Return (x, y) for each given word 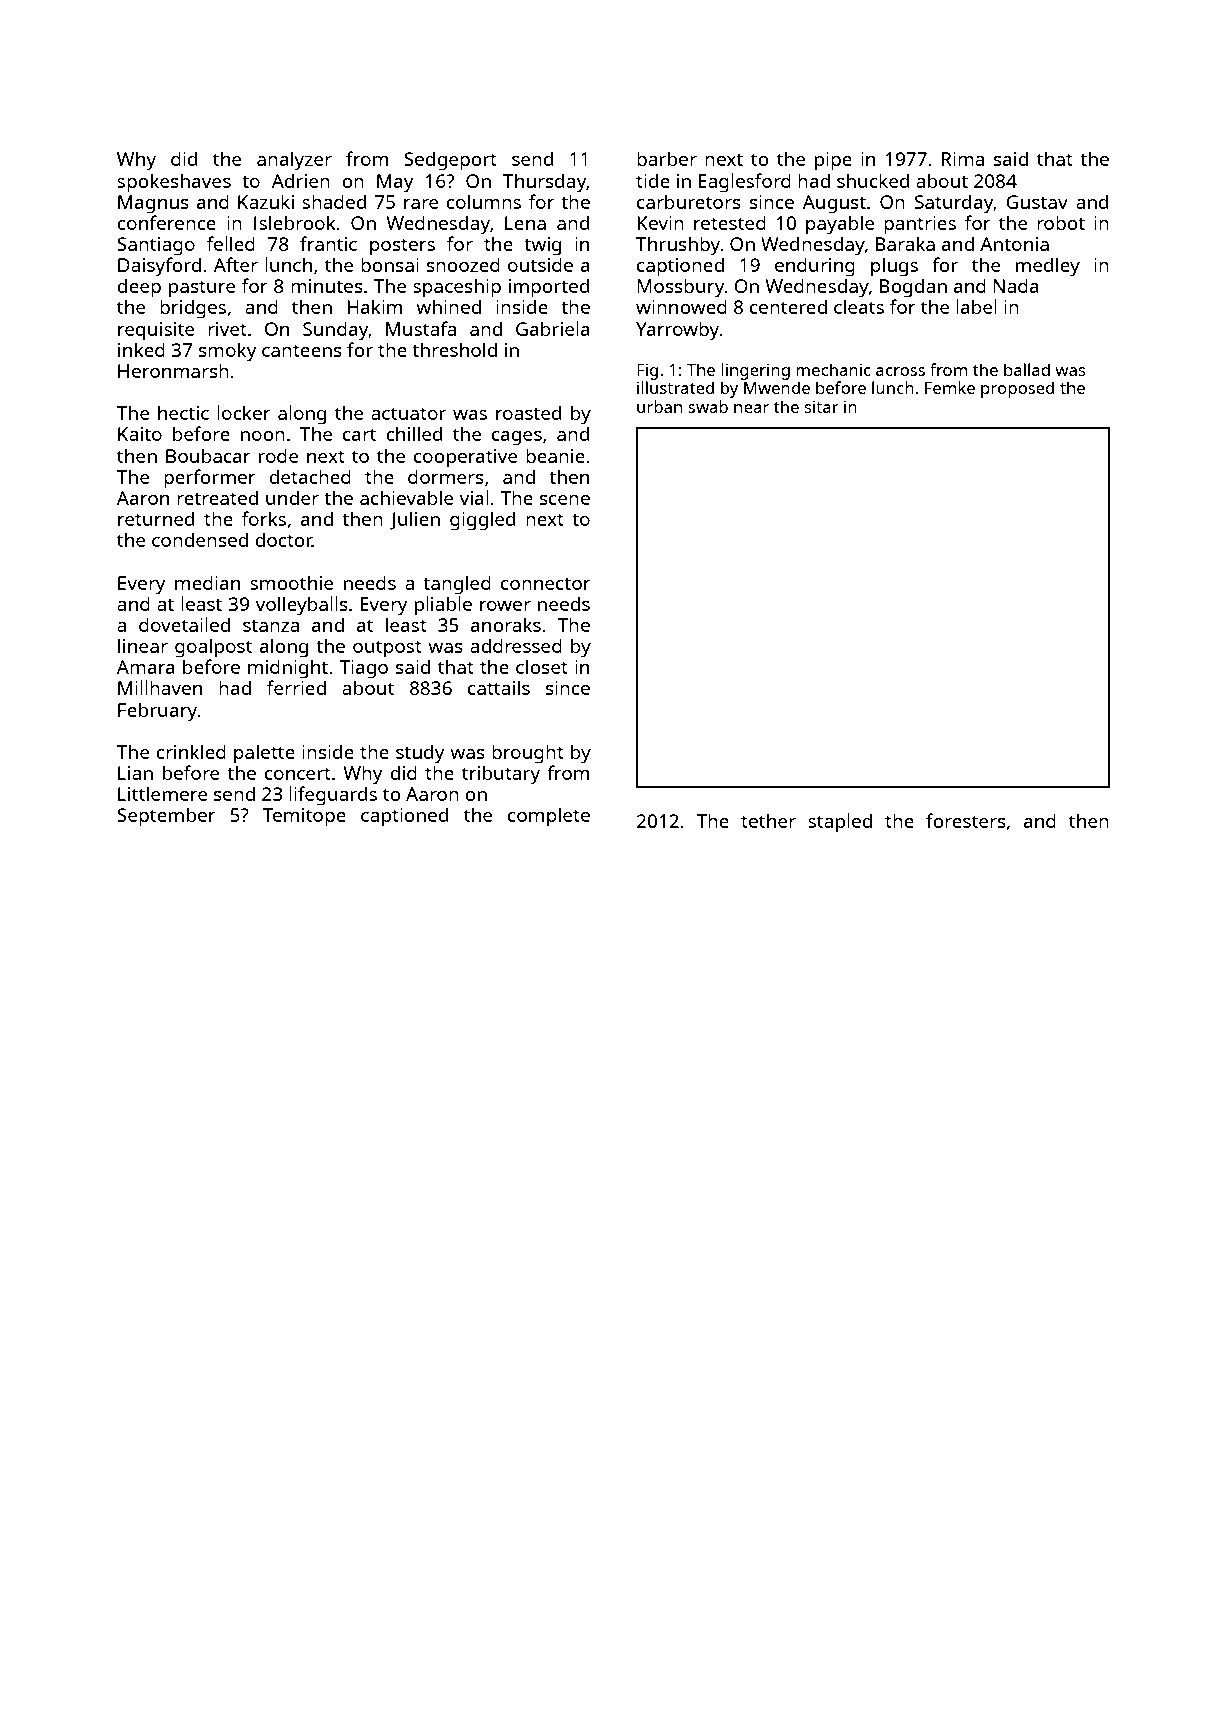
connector (546, 583)
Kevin (660, 223)
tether (768, 820)
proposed (1017, 389)
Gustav (1037, 202)
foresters (966, 820)
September (166, 817)
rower (505, 606)
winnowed (681, 307)
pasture (202, 289)
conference (166, 222)
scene (565, 500)
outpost (387, 649)
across (900, 371)
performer (210, 479)
